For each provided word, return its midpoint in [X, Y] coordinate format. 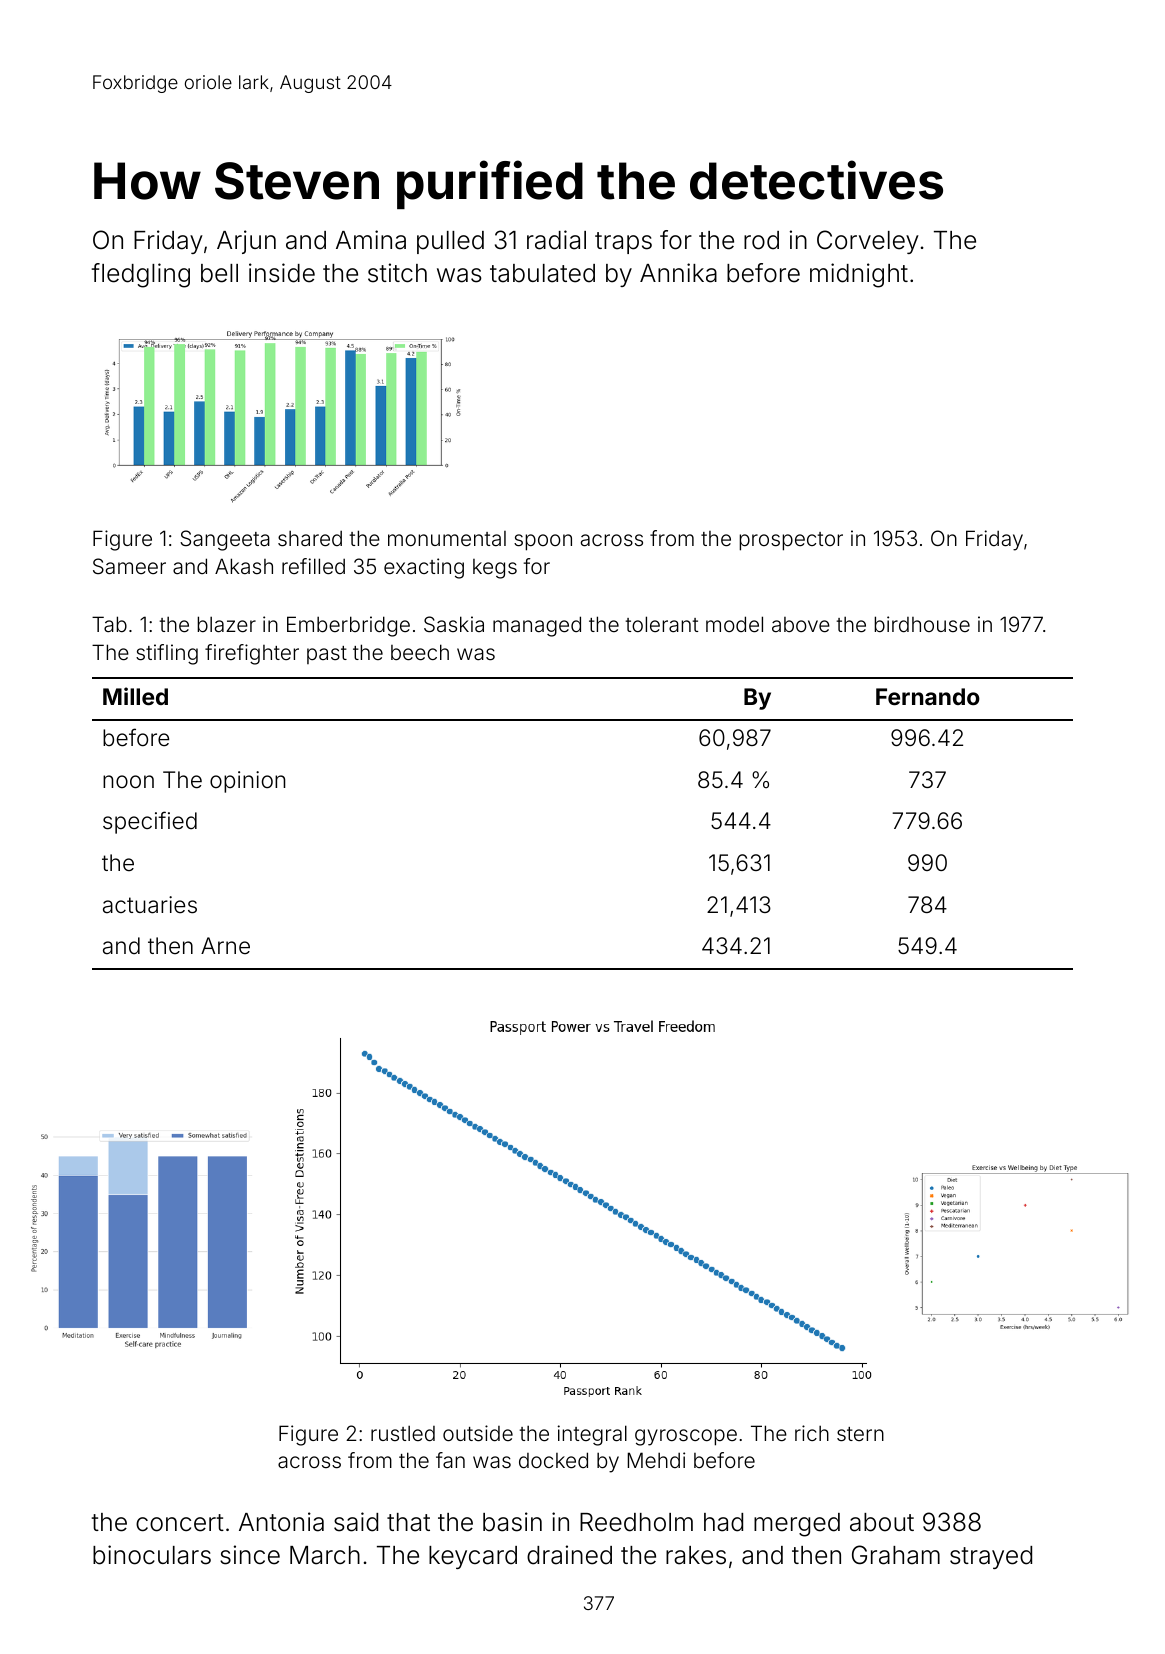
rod [761, 240]
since [250, 1555]
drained [569, 1555]
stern [860, 1434]
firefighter [252, 654]
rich [812, 1433]
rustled [403, 1433]
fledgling [141, 275]
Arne [225, 945]
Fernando [928, 696]
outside [478, 1433]
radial [556, 240]
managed [537, 626]
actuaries [150, 905]
